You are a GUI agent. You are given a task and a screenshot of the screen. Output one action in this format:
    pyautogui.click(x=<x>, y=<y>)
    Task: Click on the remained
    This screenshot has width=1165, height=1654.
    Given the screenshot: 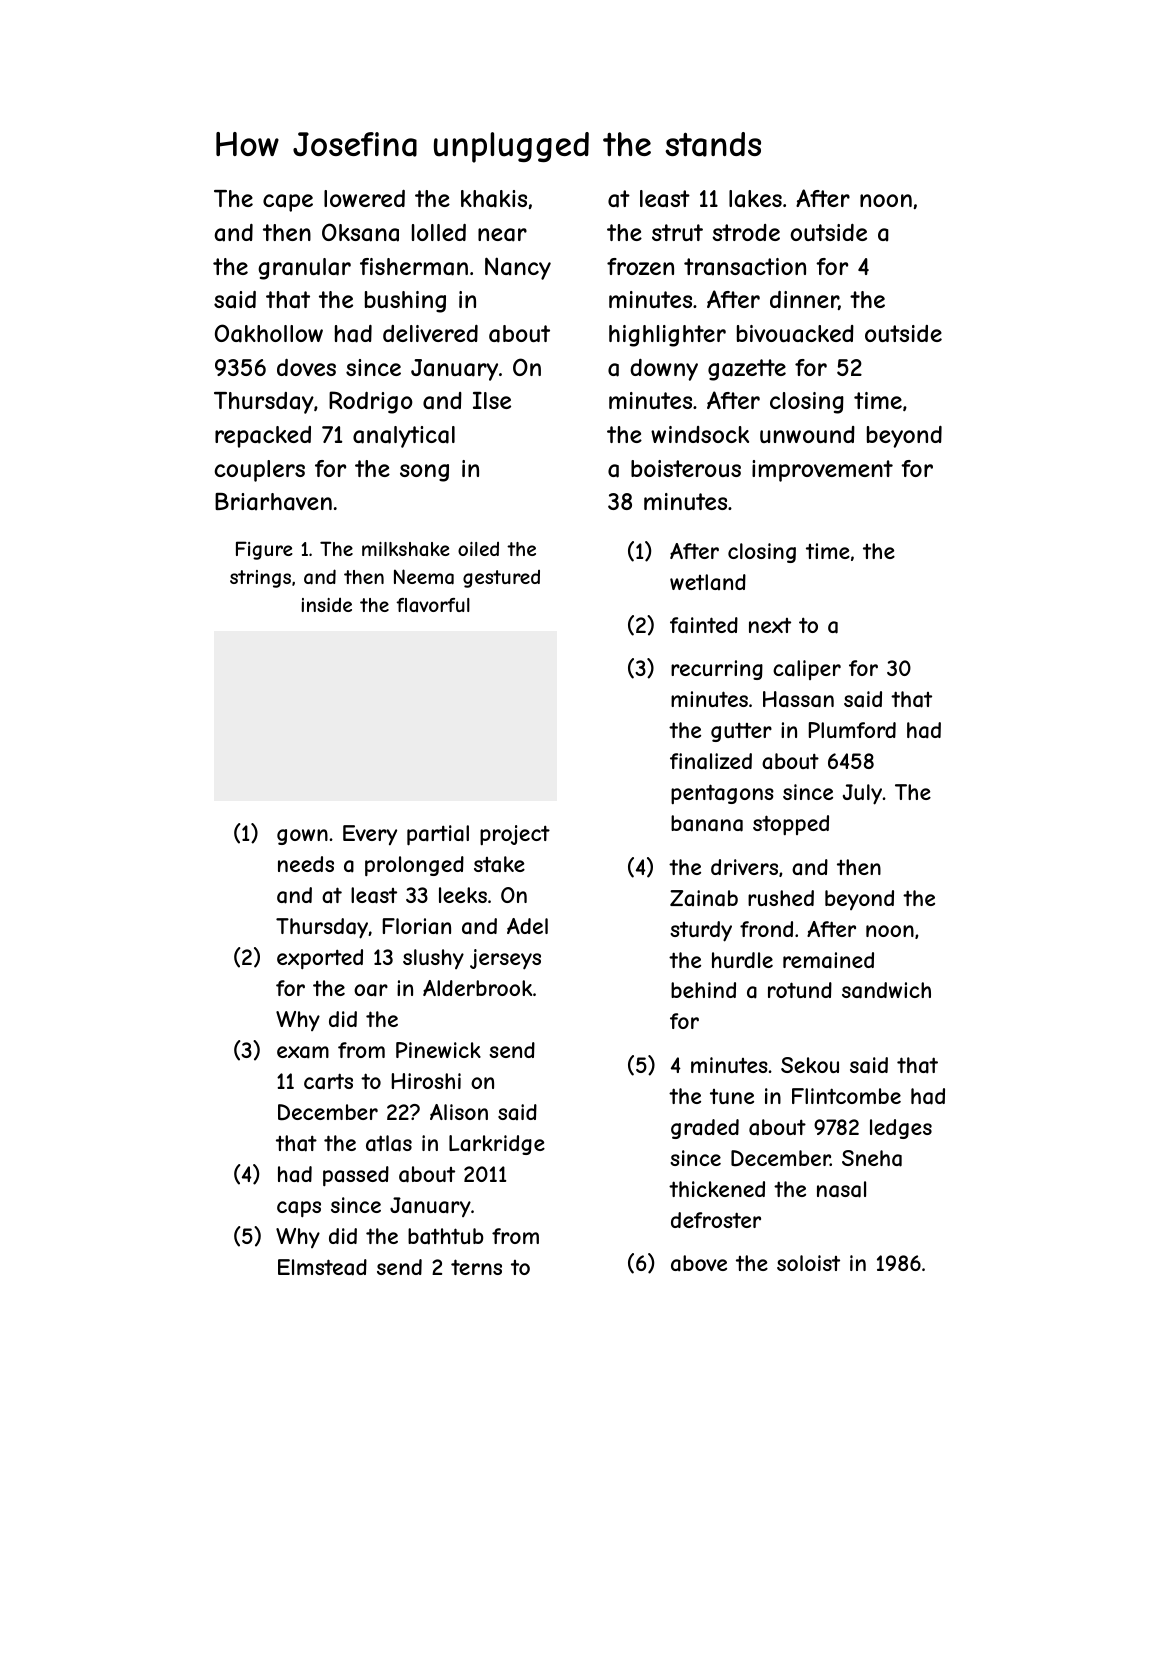 What is the action you would take?
    pyautogui.click(x=828, y=960)
